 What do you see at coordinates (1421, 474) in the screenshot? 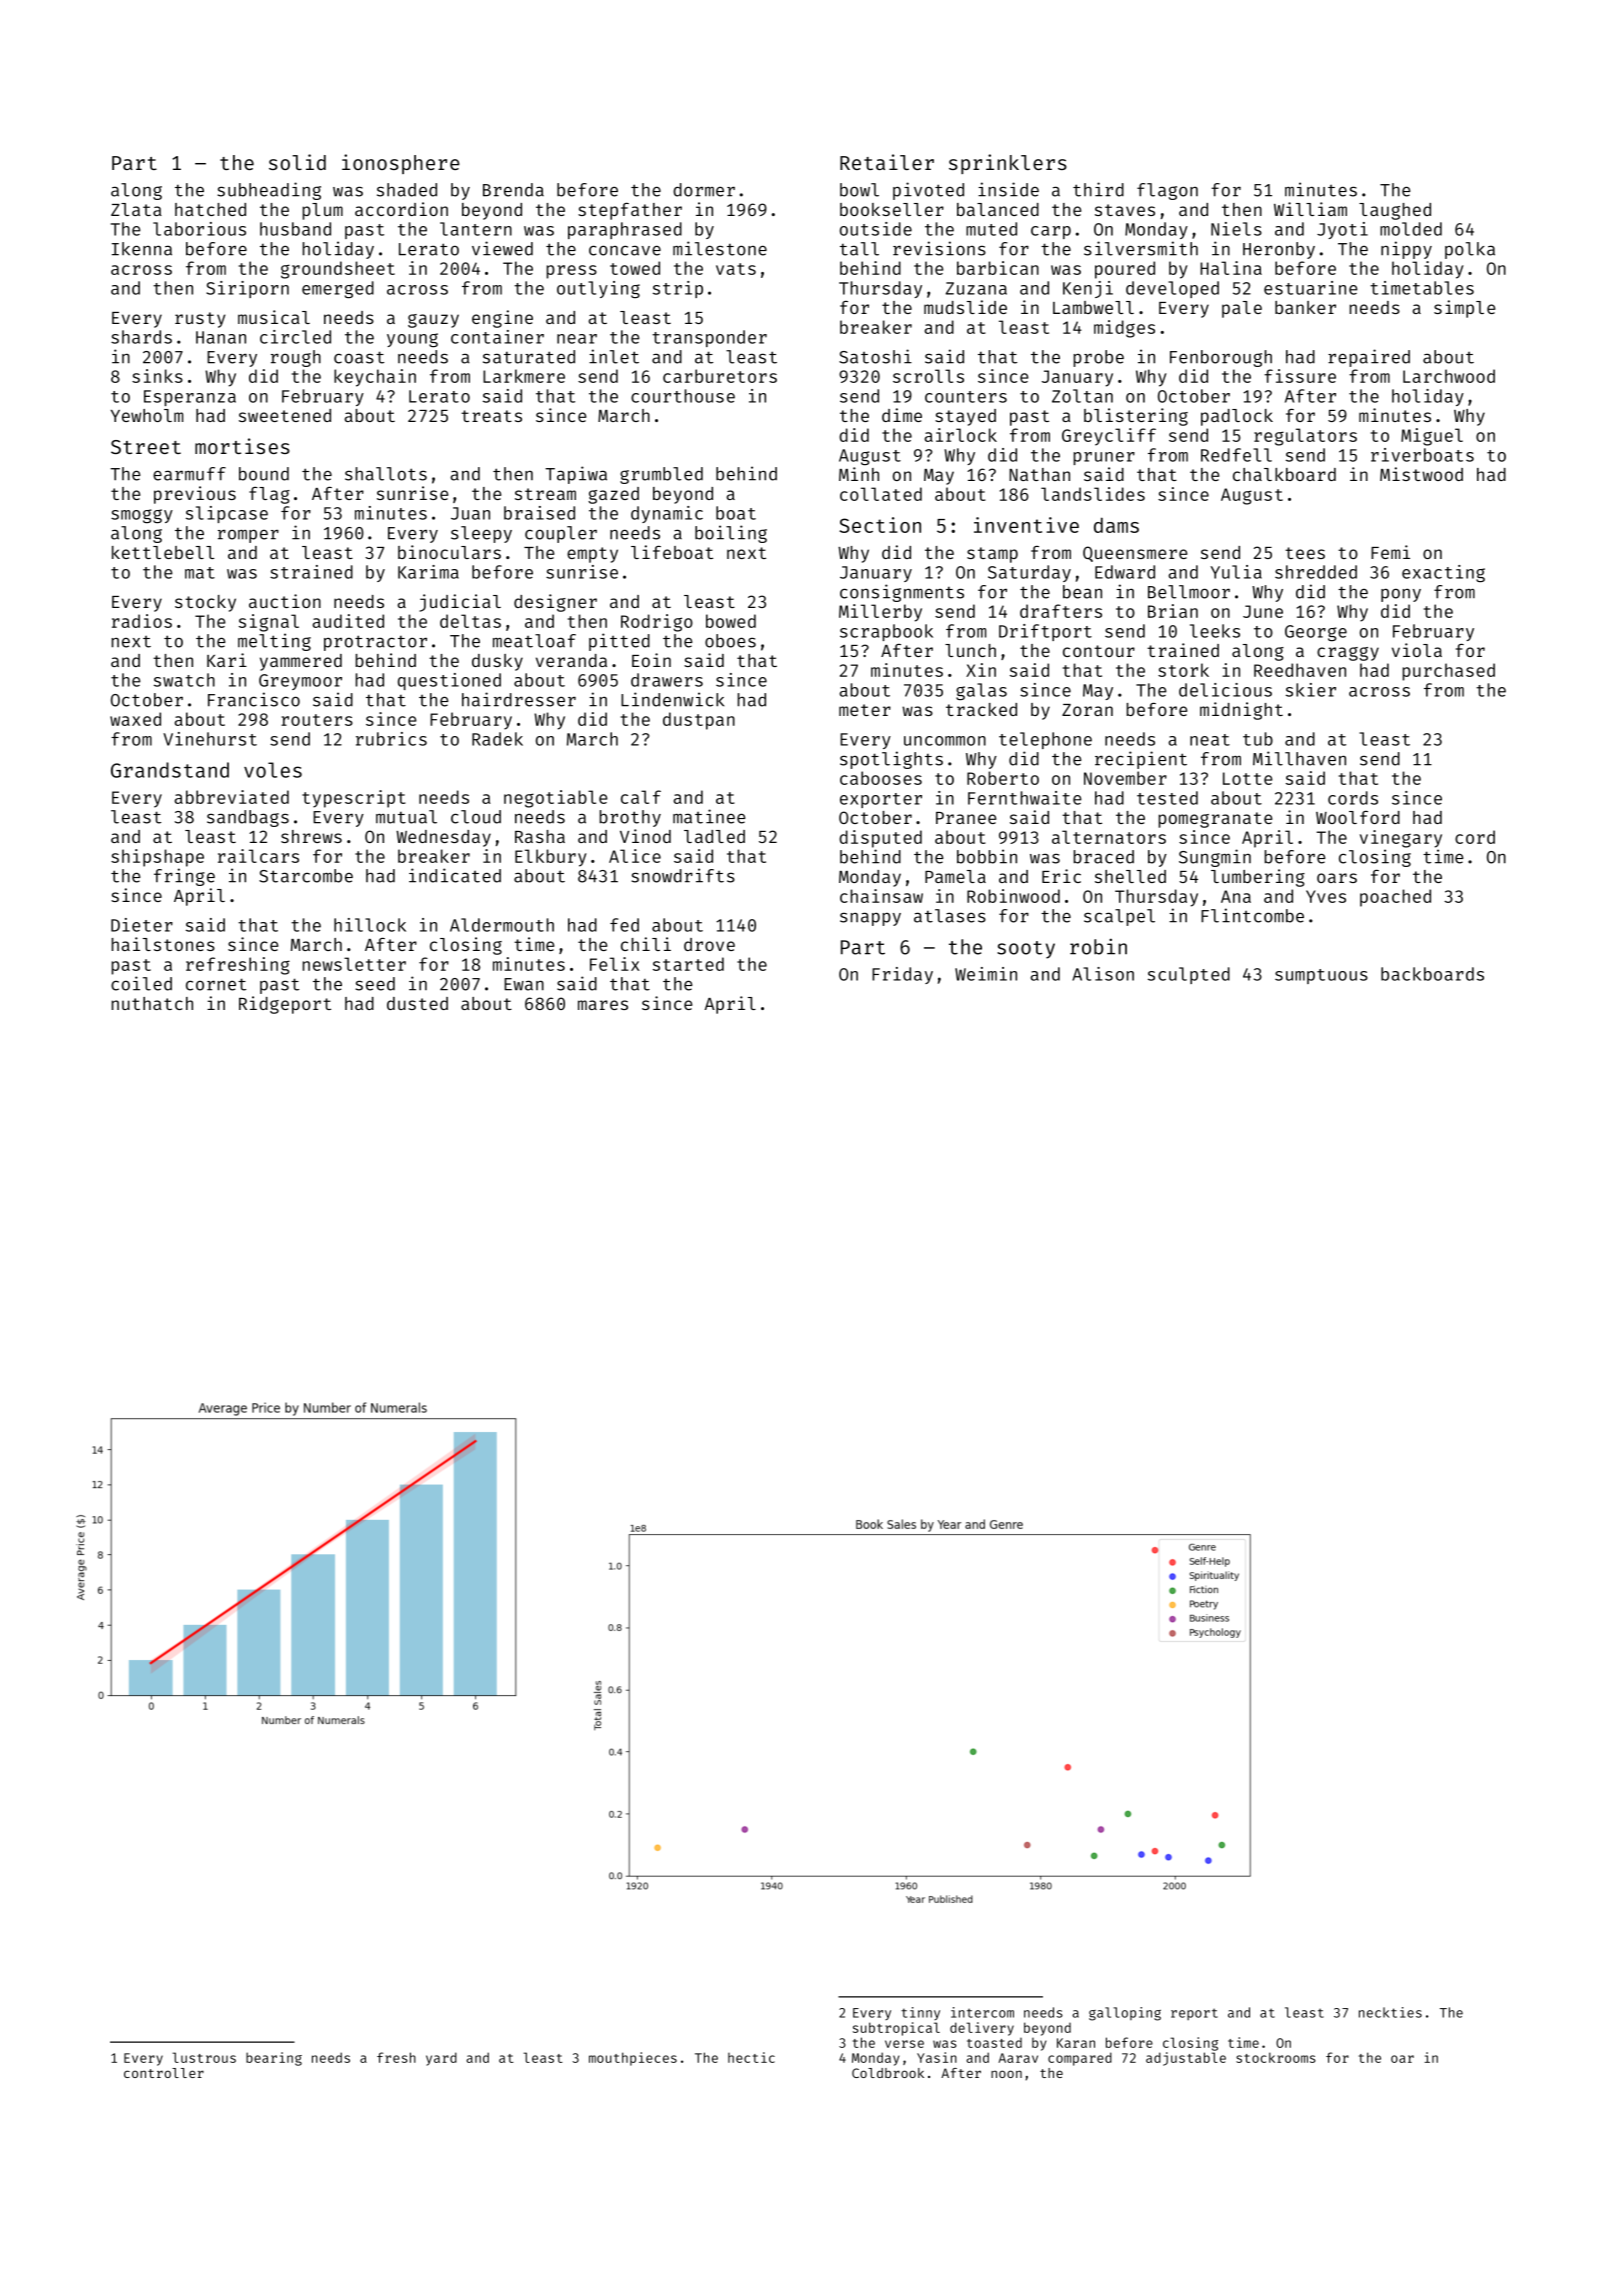
I see `Mistwood` at bounding box center [1421, 474].
